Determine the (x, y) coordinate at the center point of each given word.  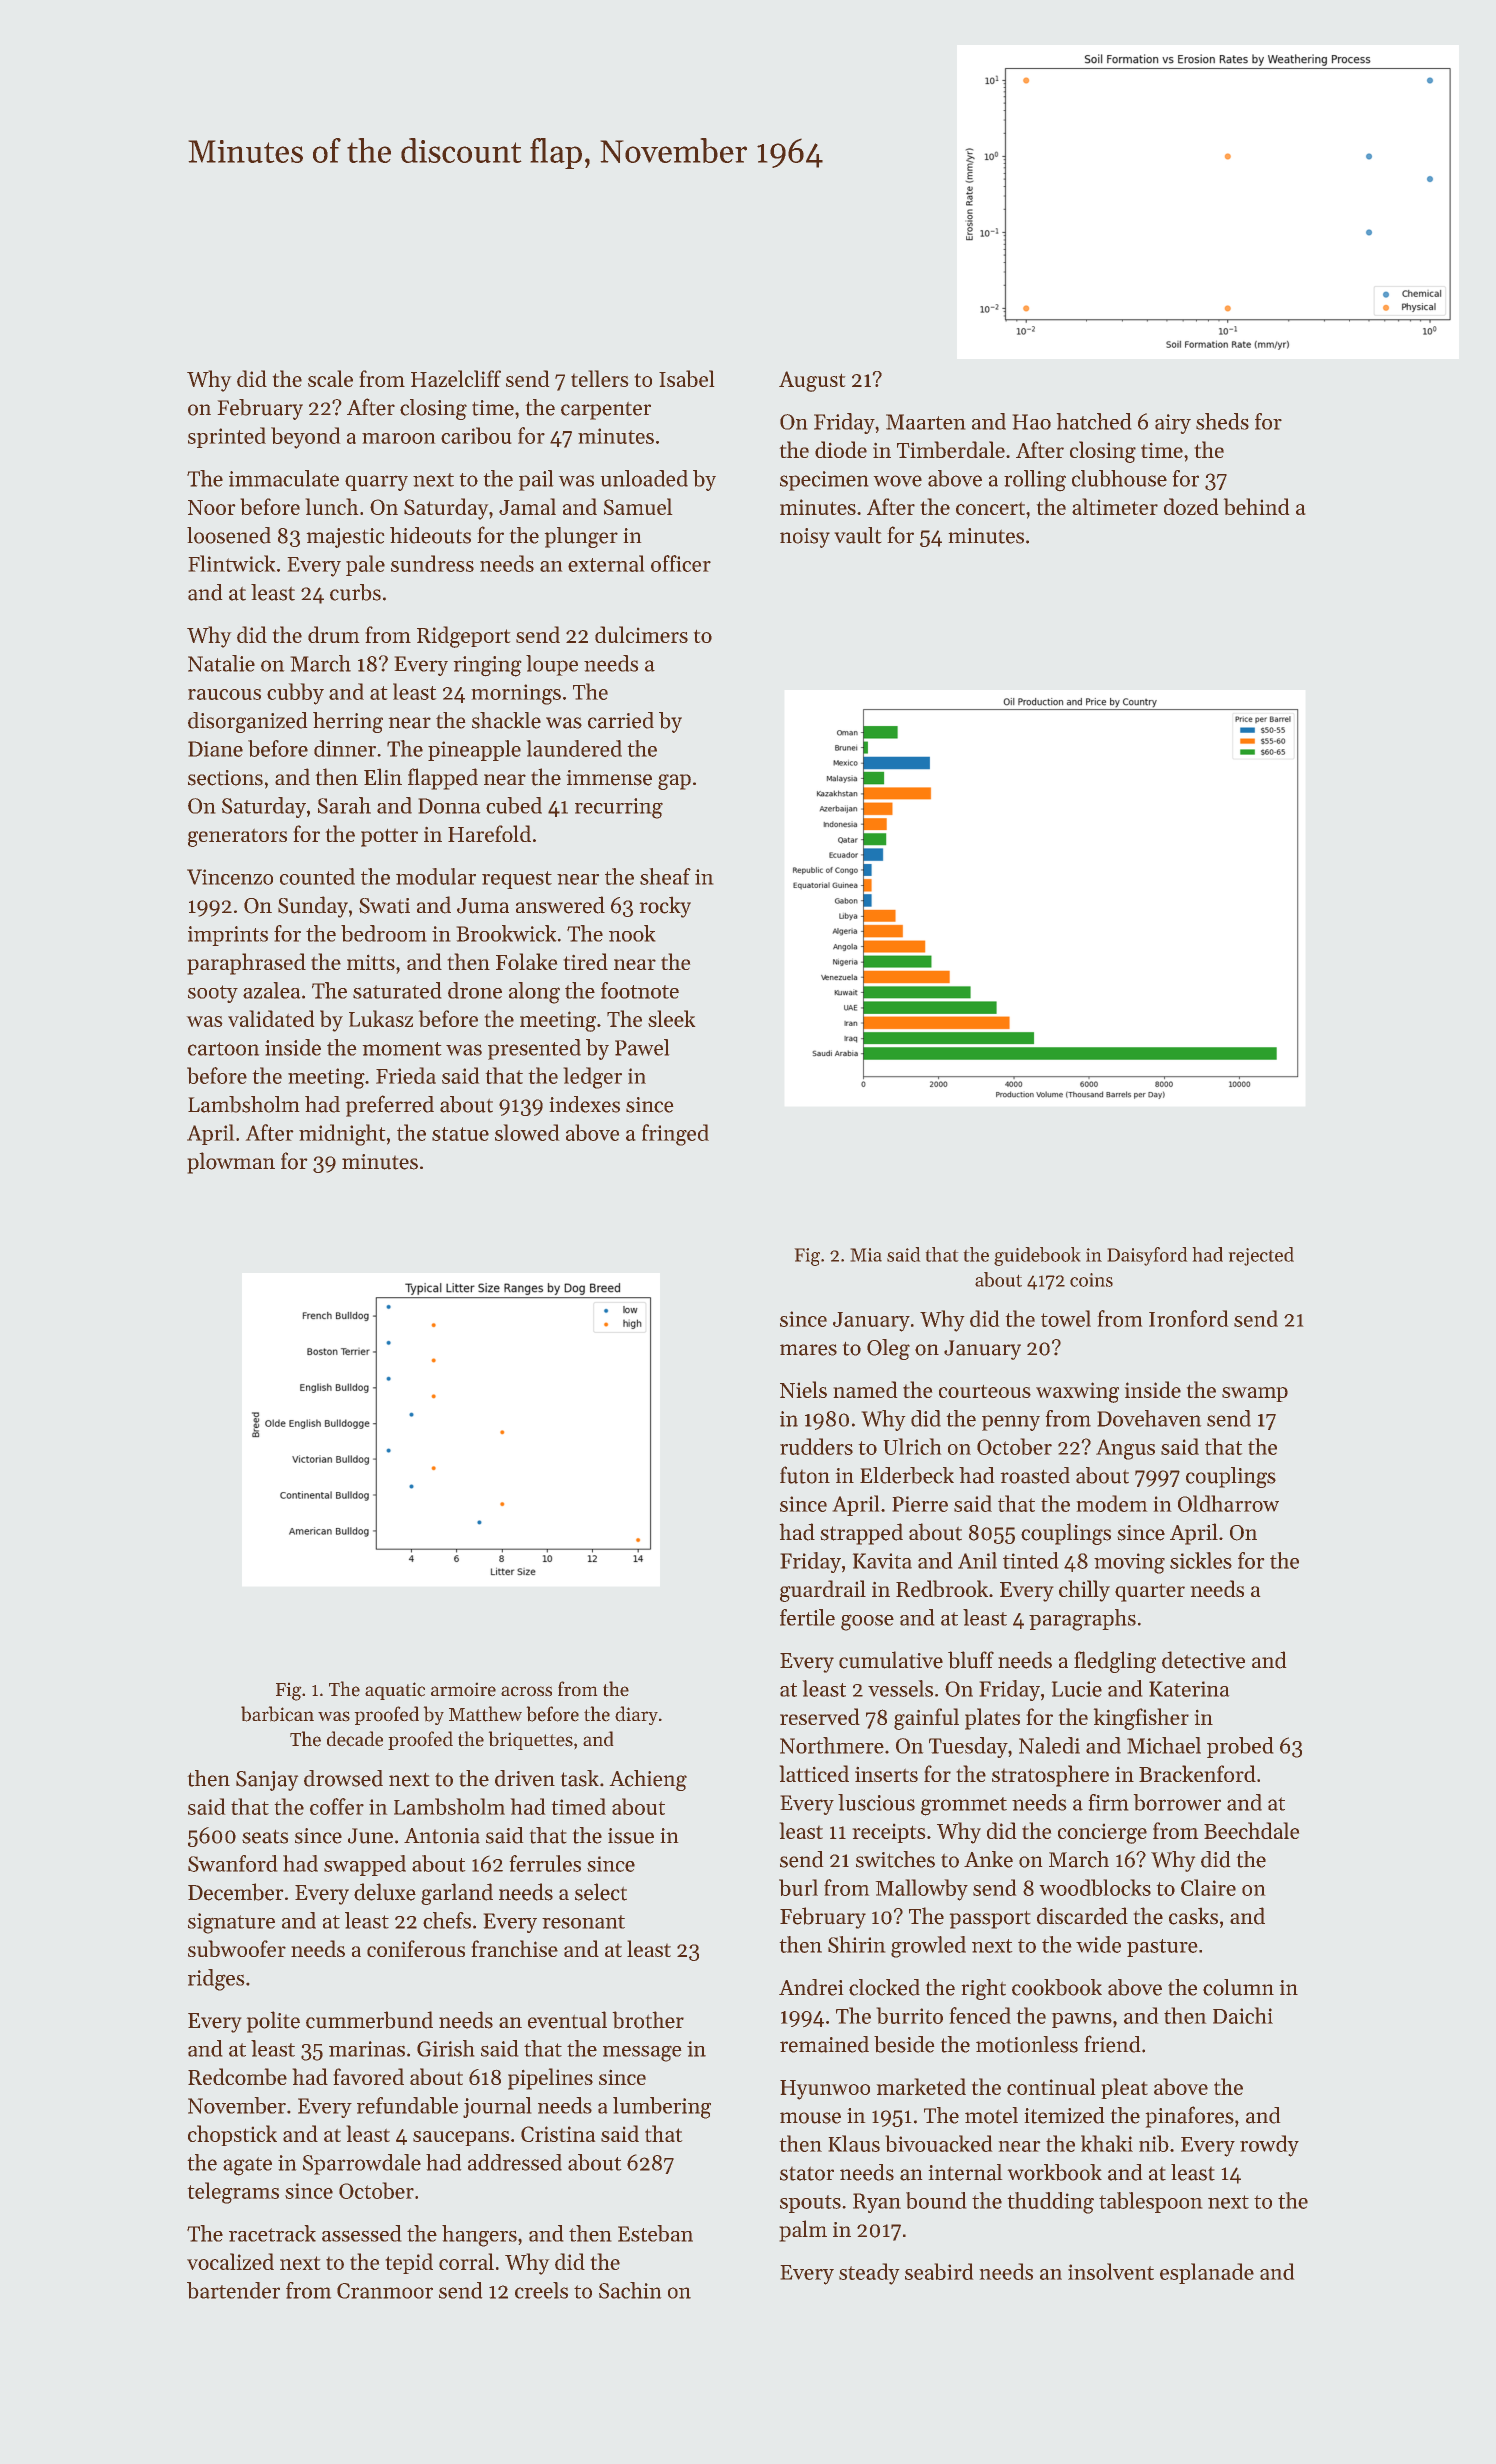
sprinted (227, 437)
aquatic (395, 1691)
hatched (1094, 421)
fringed (675, 1135)
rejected (1261, 1256)
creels (541, 2290)
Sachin (630, 2290)
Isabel (687, 378)
